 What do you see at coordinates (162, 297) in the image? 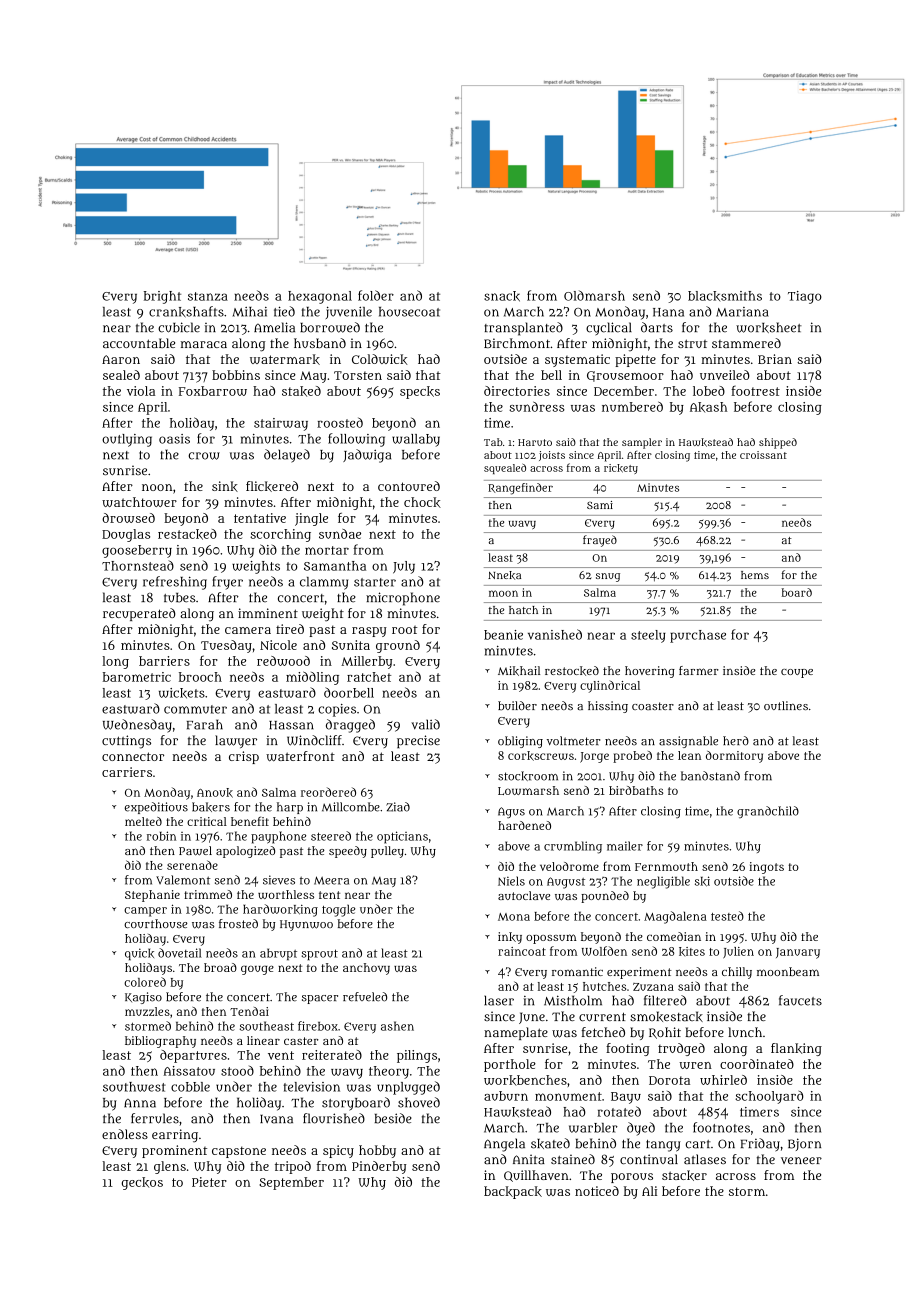
I see `bright` at bounding box center [162, 297].
